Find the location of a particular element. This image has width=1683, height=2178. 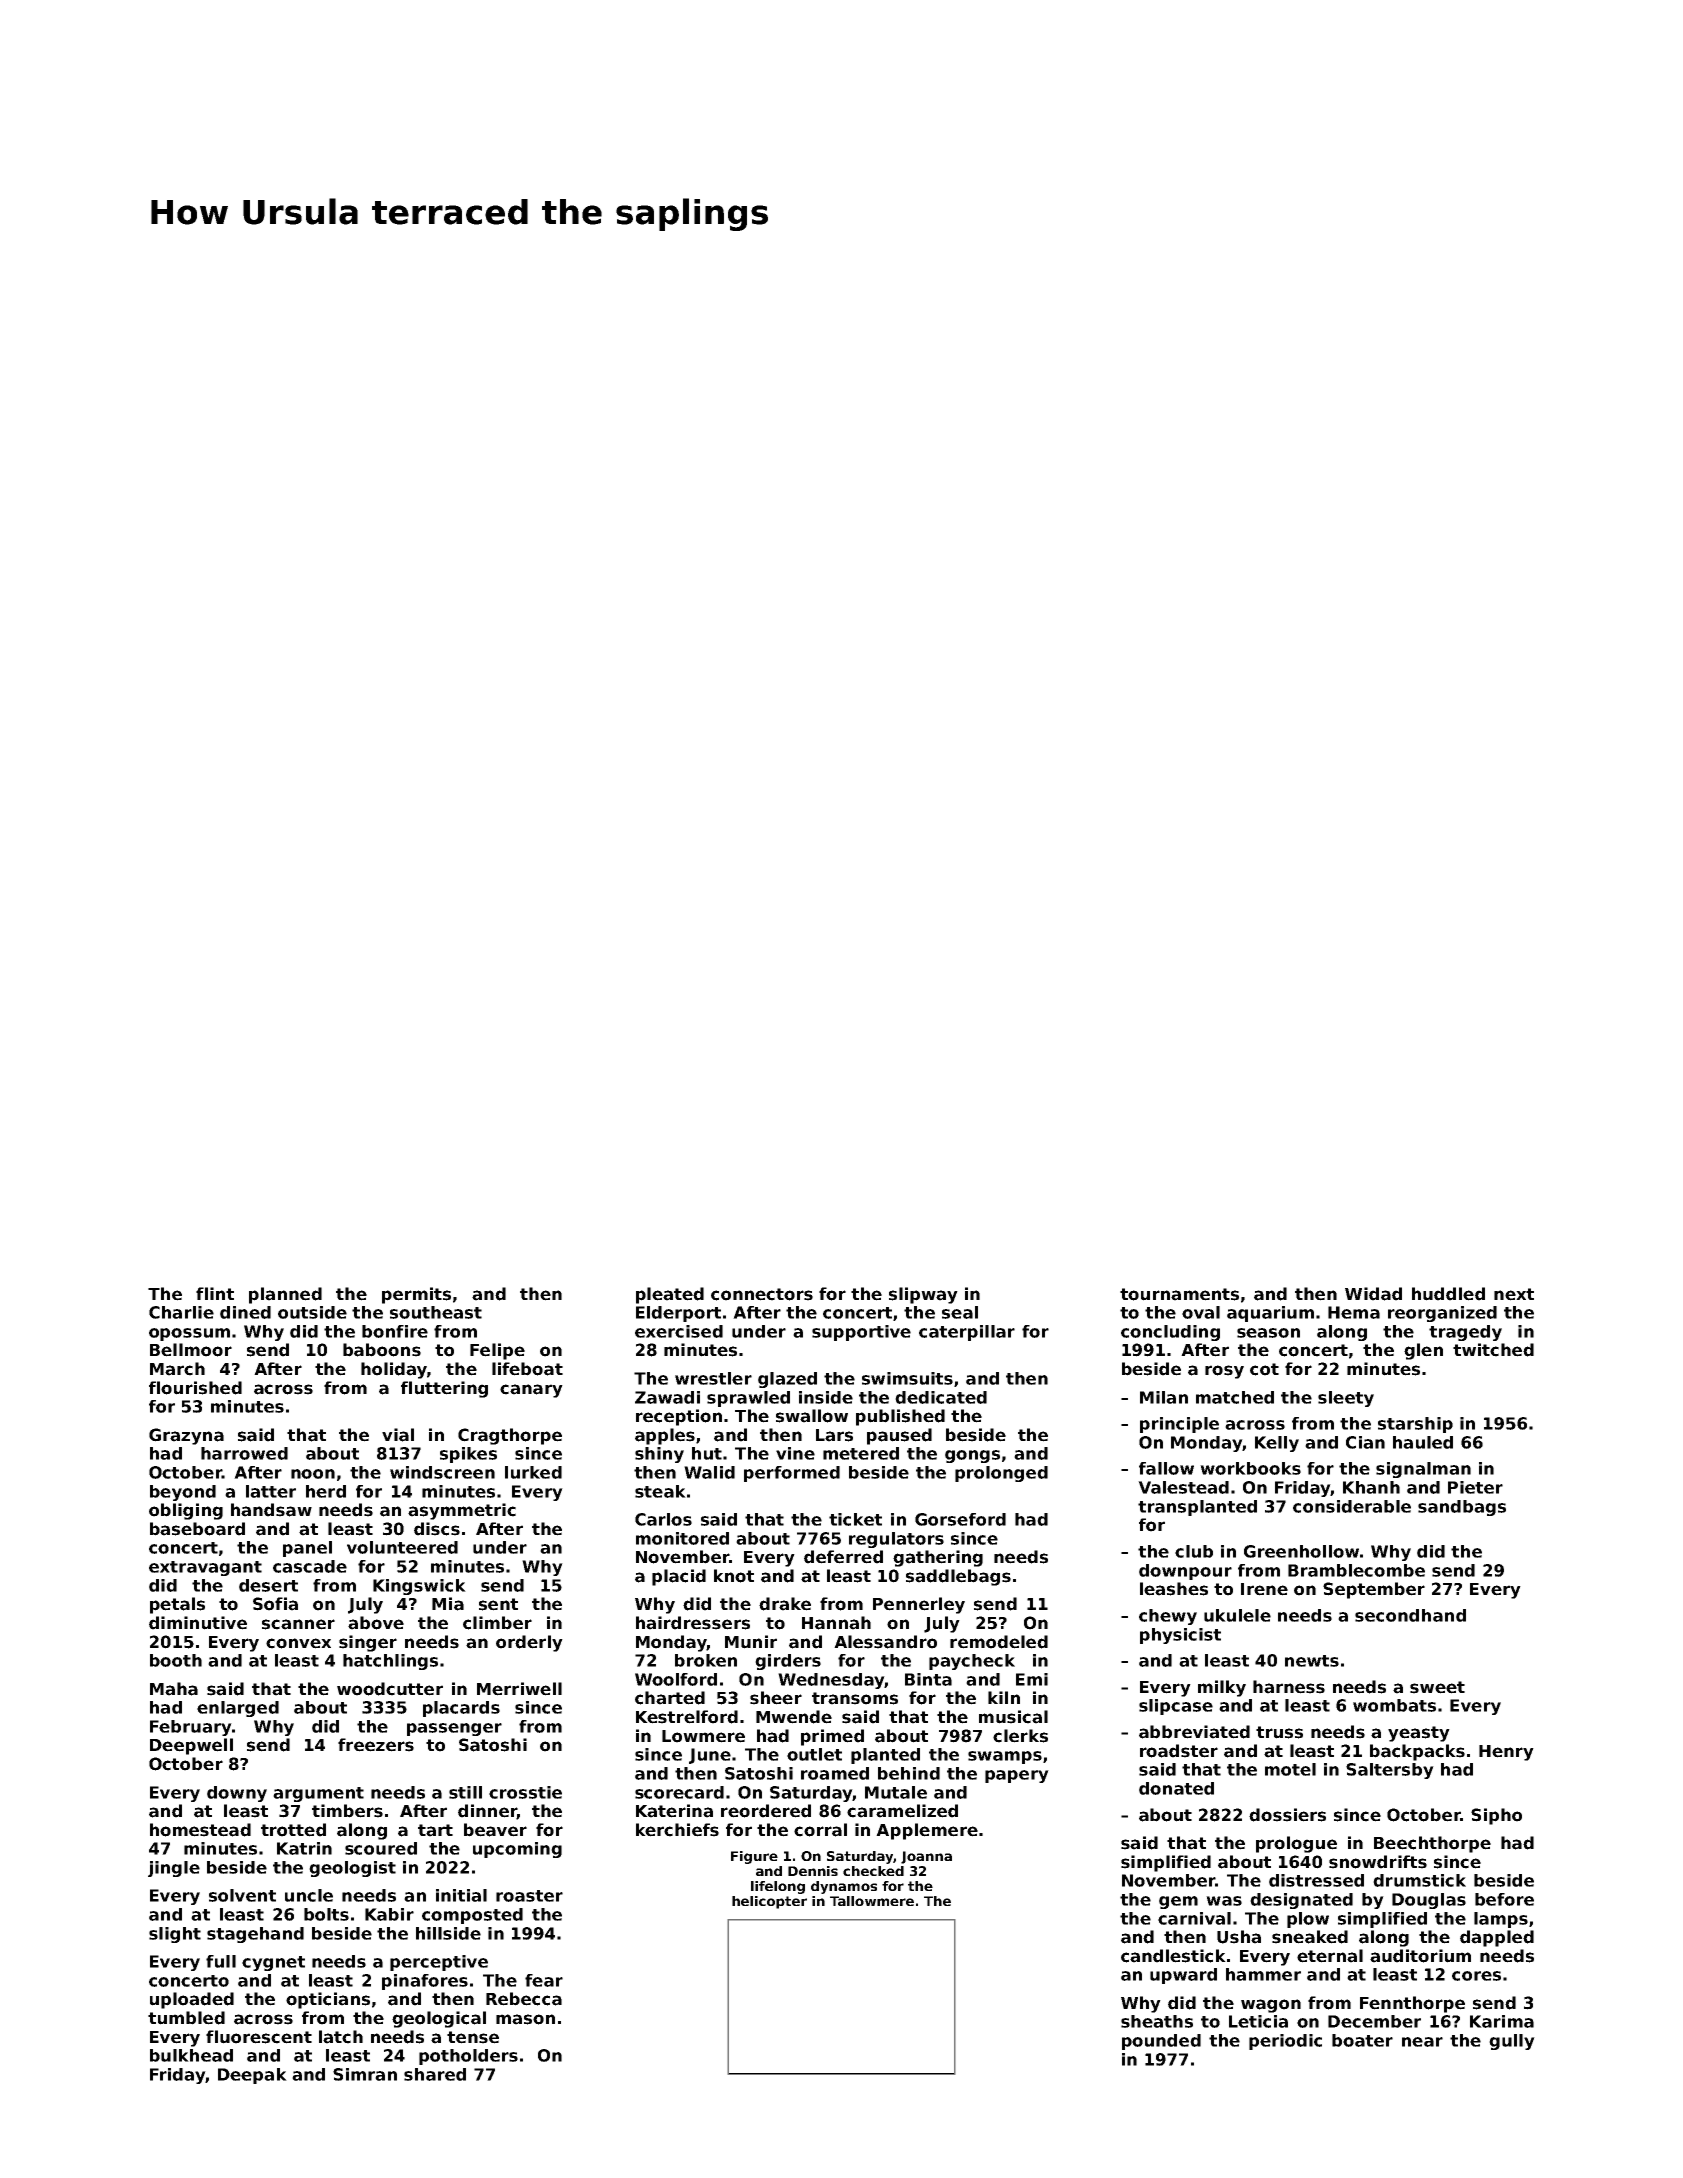

seal is located at coordinates (960, 1312).
